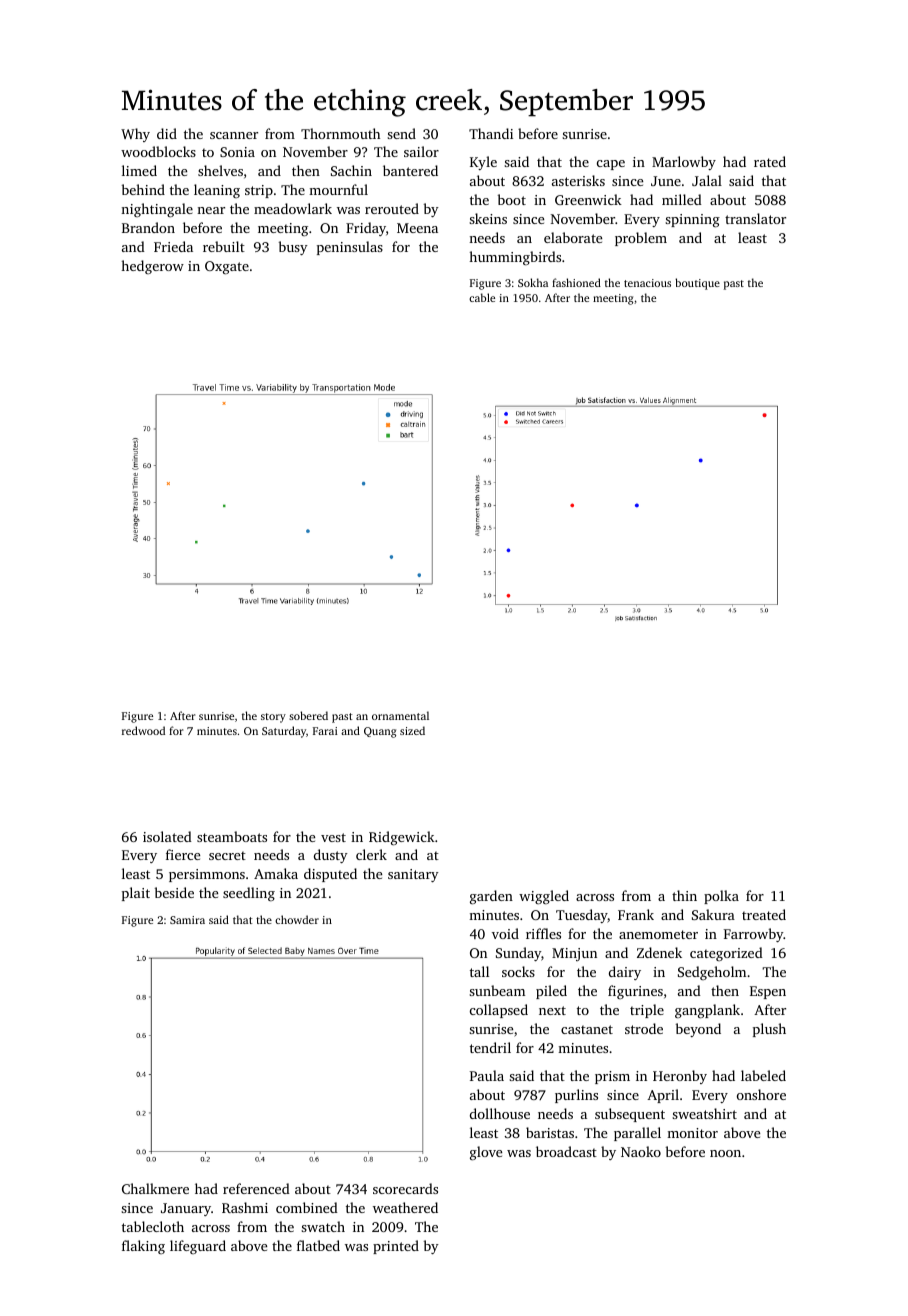  Describe the element at coordinates (318, 1245) in the screenshot. I see `flatbed` at that location.
